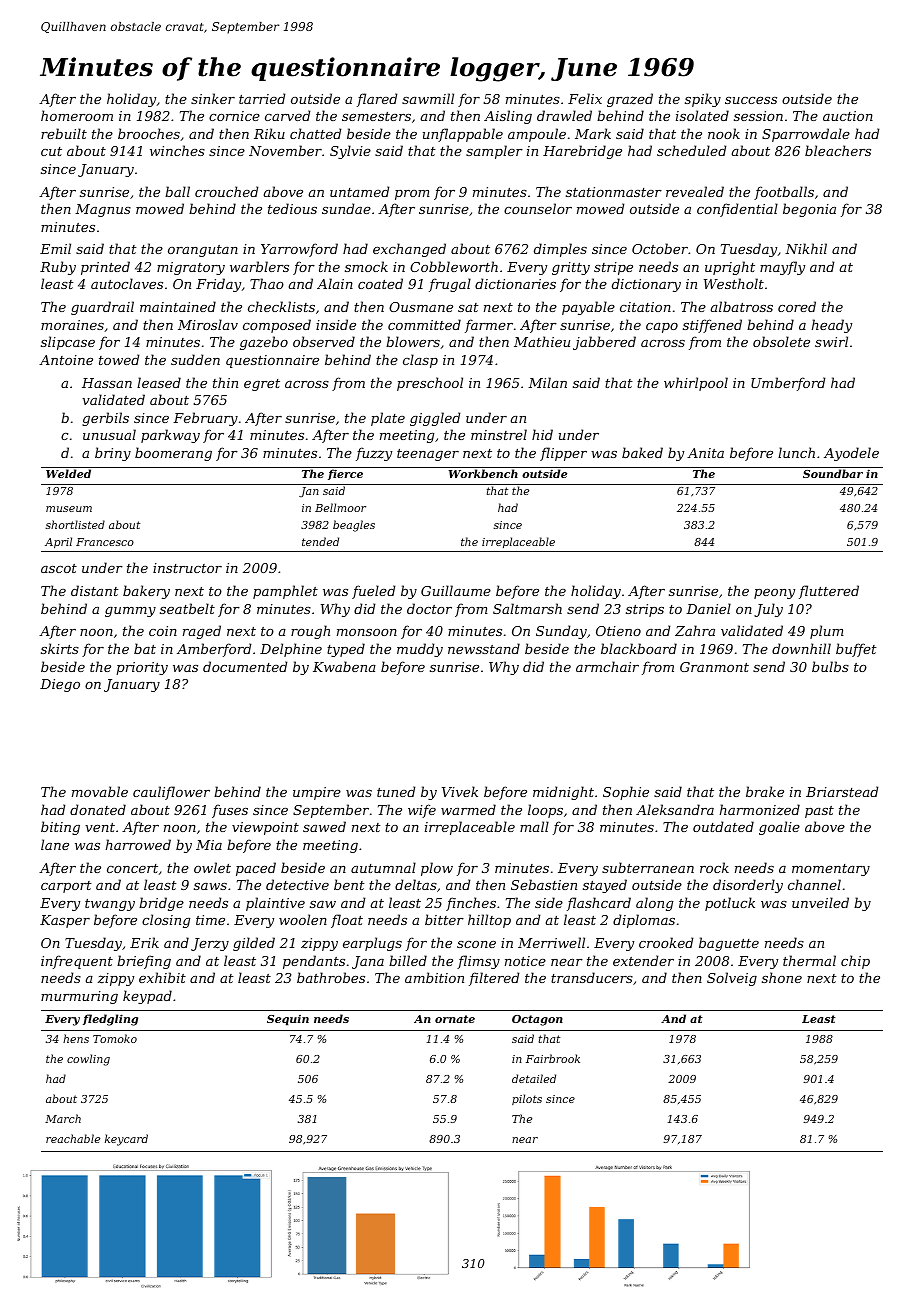  Describe the element at coordinates (213, 98) in the image. I see `sinker` at that location.
